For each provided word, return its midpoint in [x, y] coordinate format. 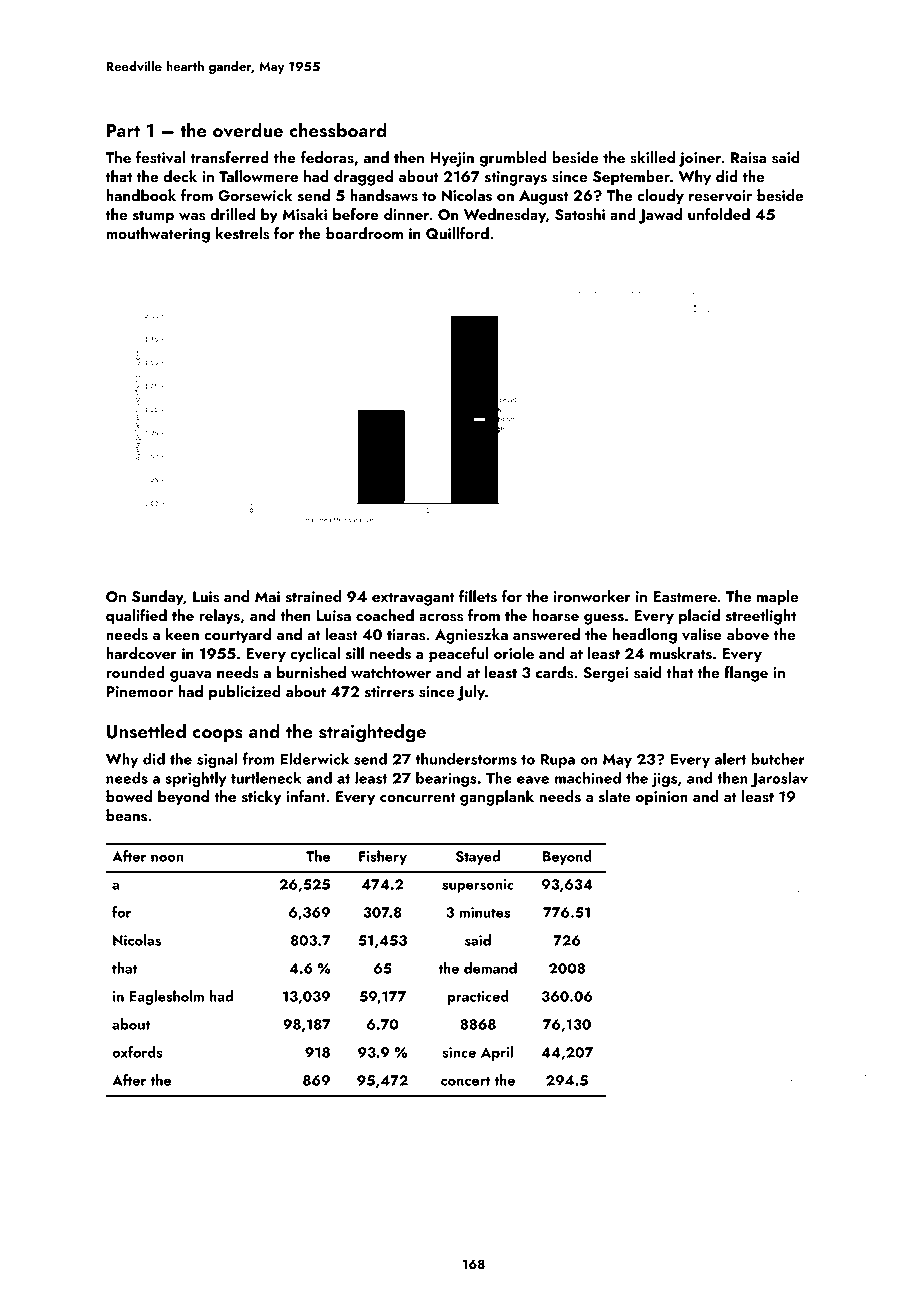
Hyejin [452, 159]
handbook [141, 195]
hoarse [555, 615]
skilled [652, 157]
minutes [484, 912]
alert [730, 758]
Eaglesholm [166, 997]
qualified [136, 617]
